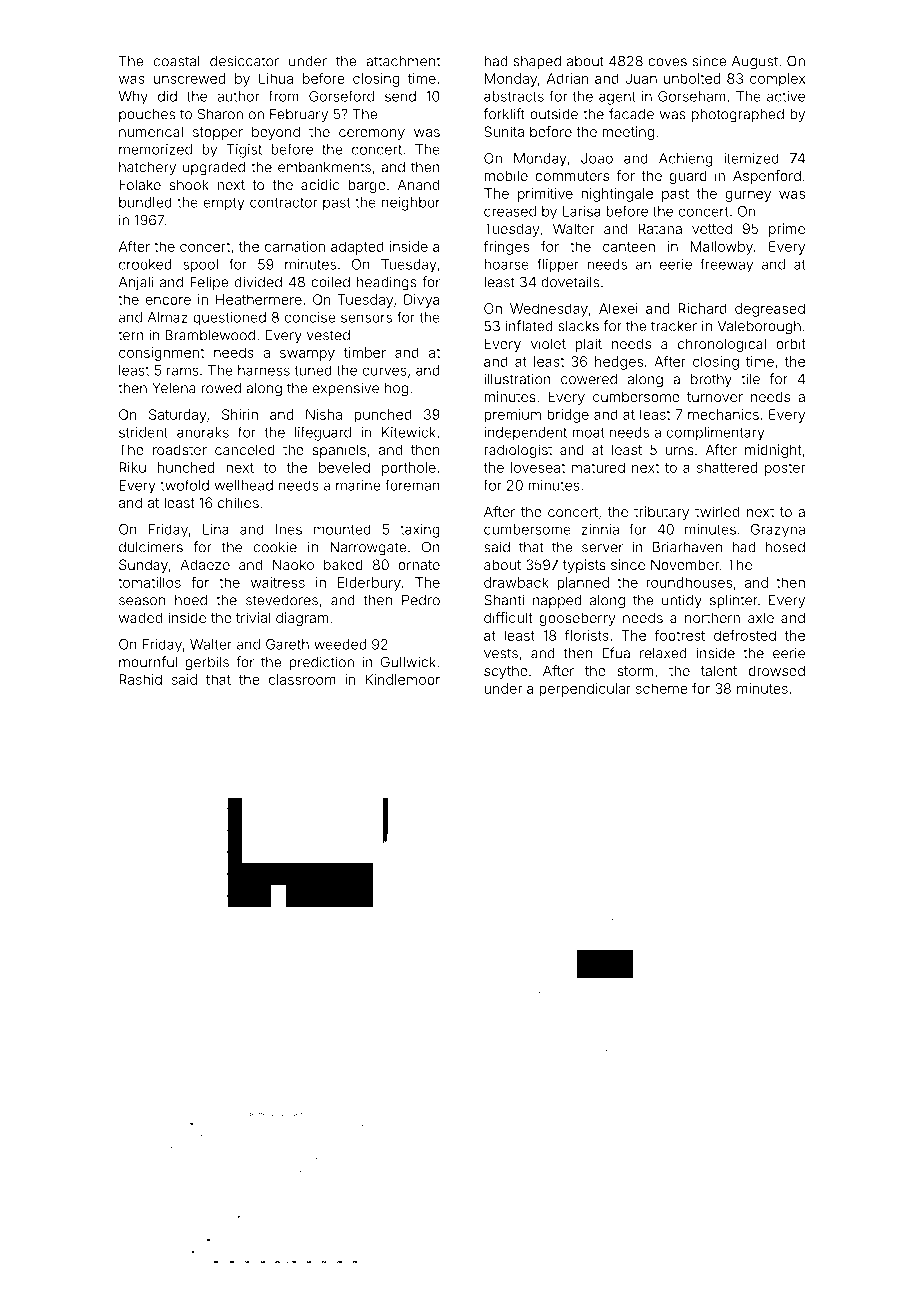 This screenshot has width=924, height=1308. Describe the element at coordinates (400, 96) in the screenshot. I see `send` at that location.
